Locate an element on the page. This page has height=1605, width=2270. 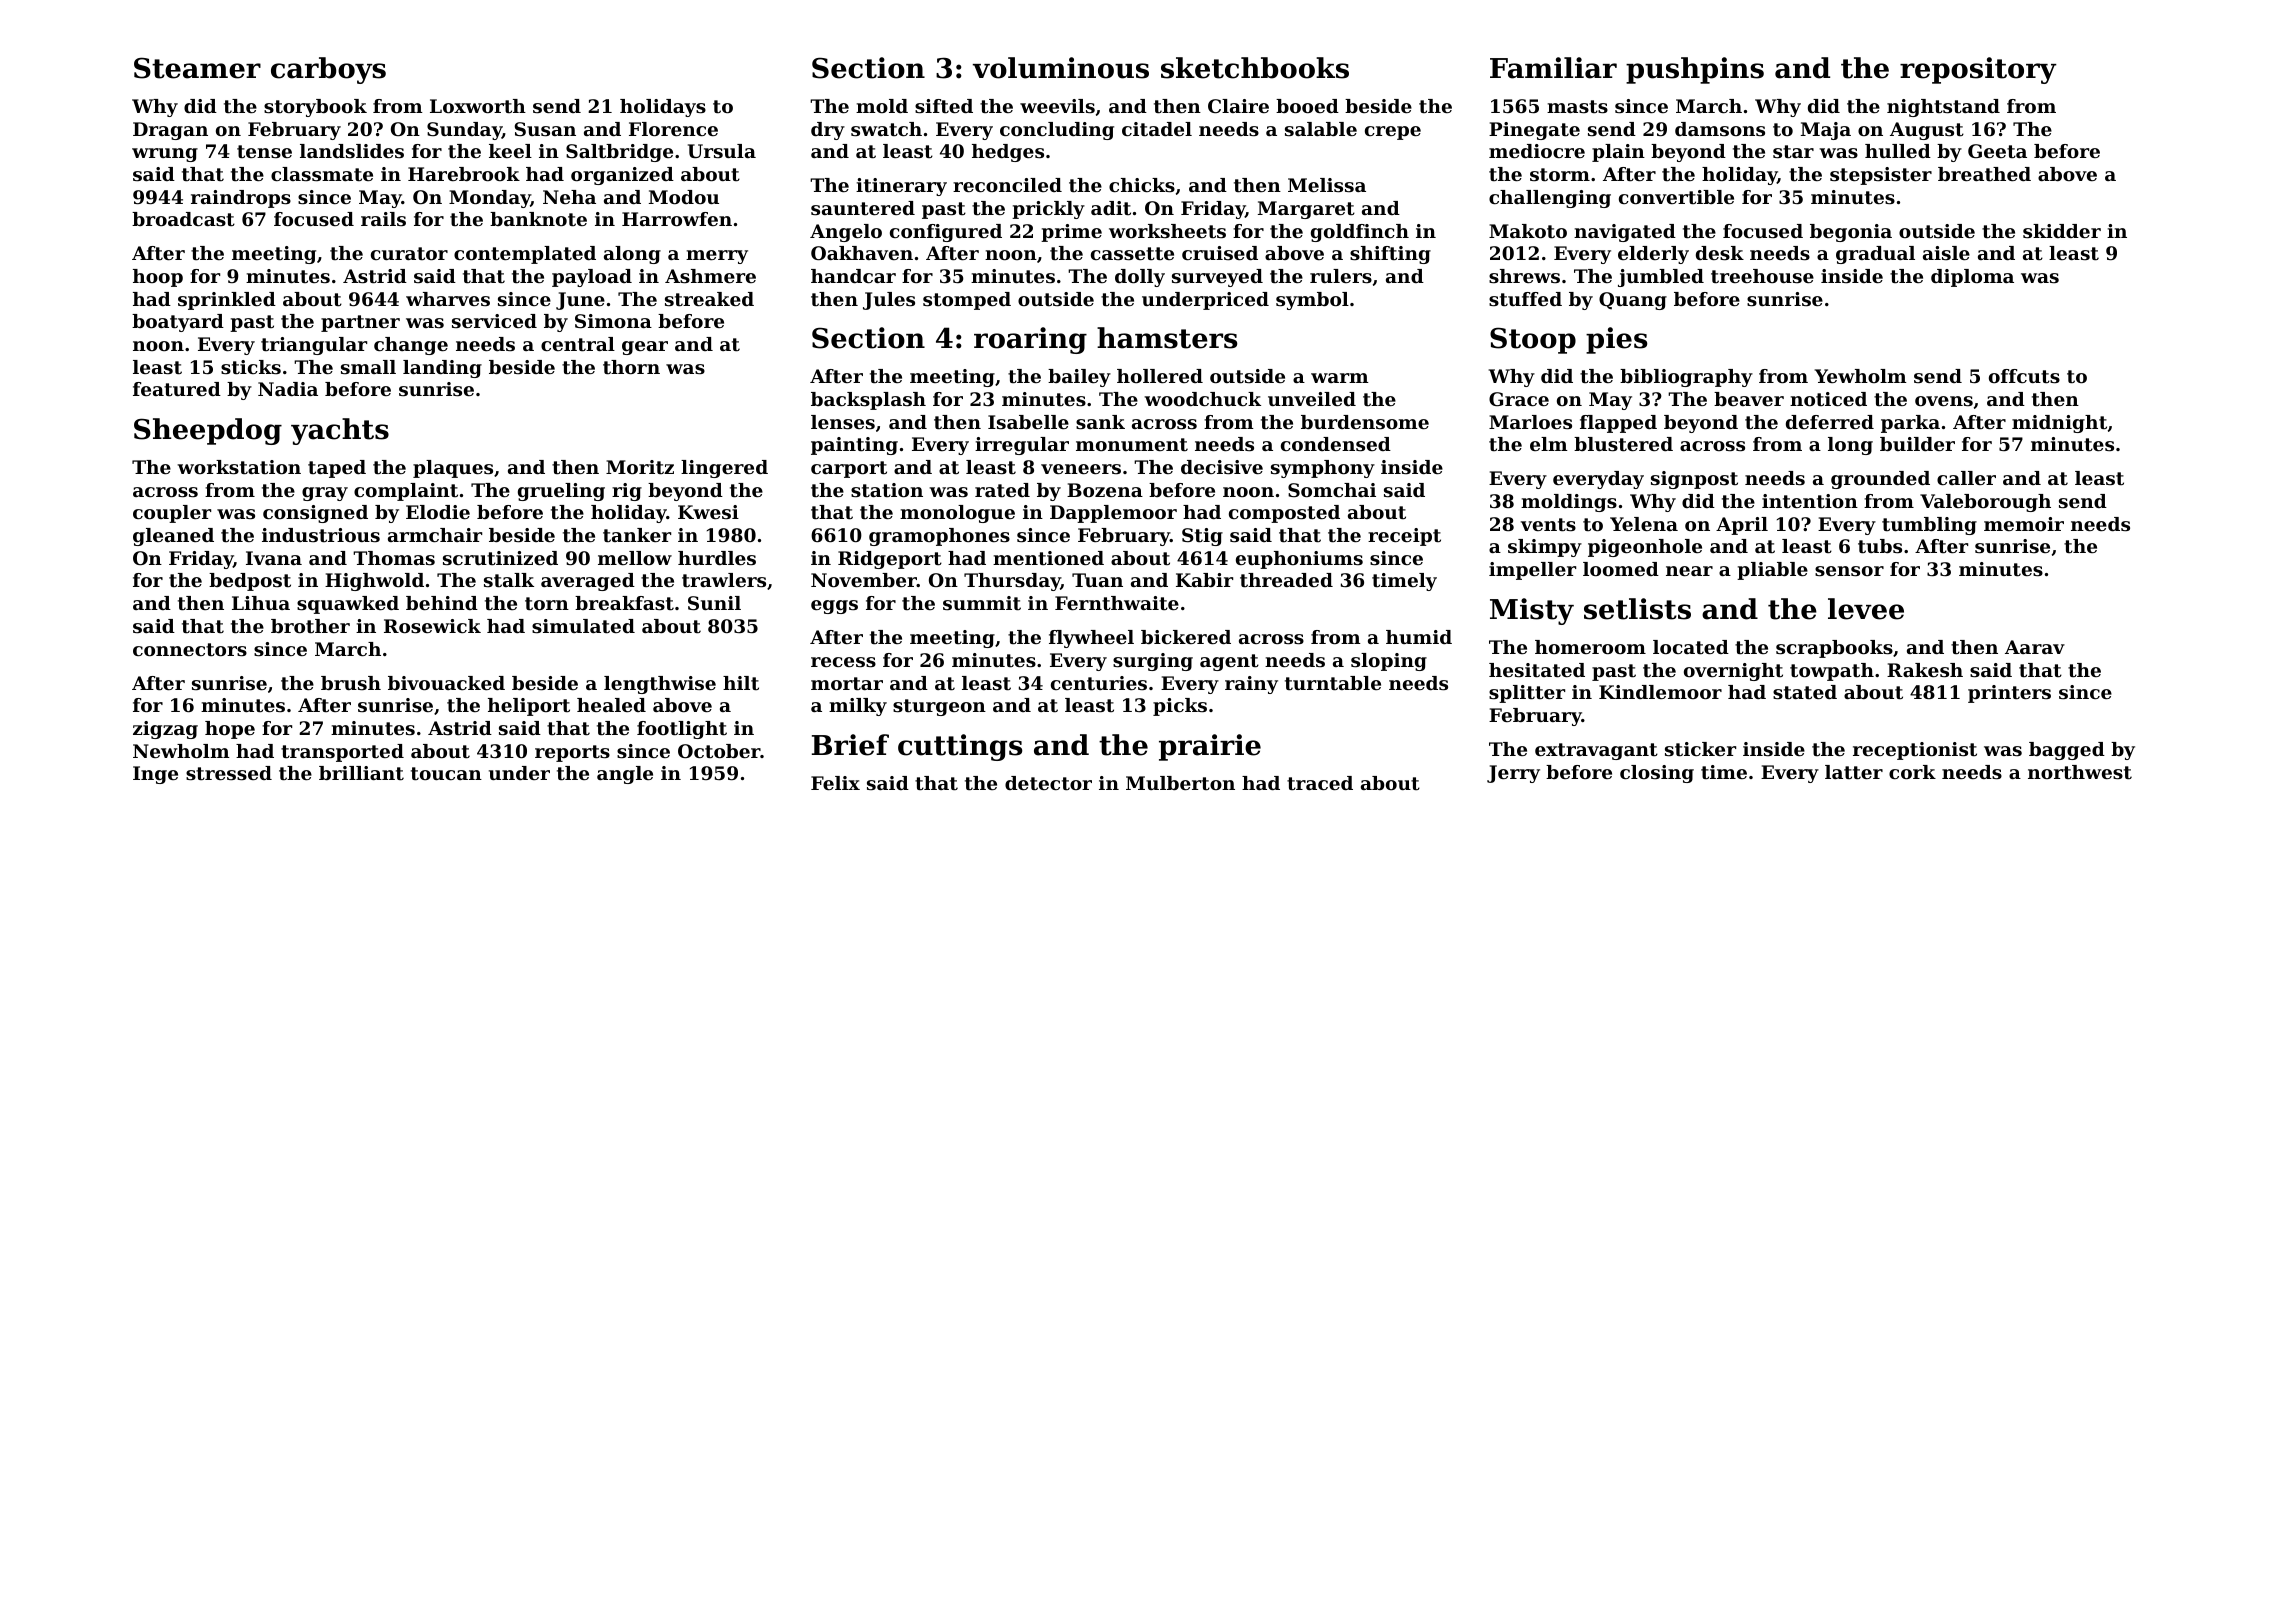
voluminous is located at coordinates (1061, 68).
